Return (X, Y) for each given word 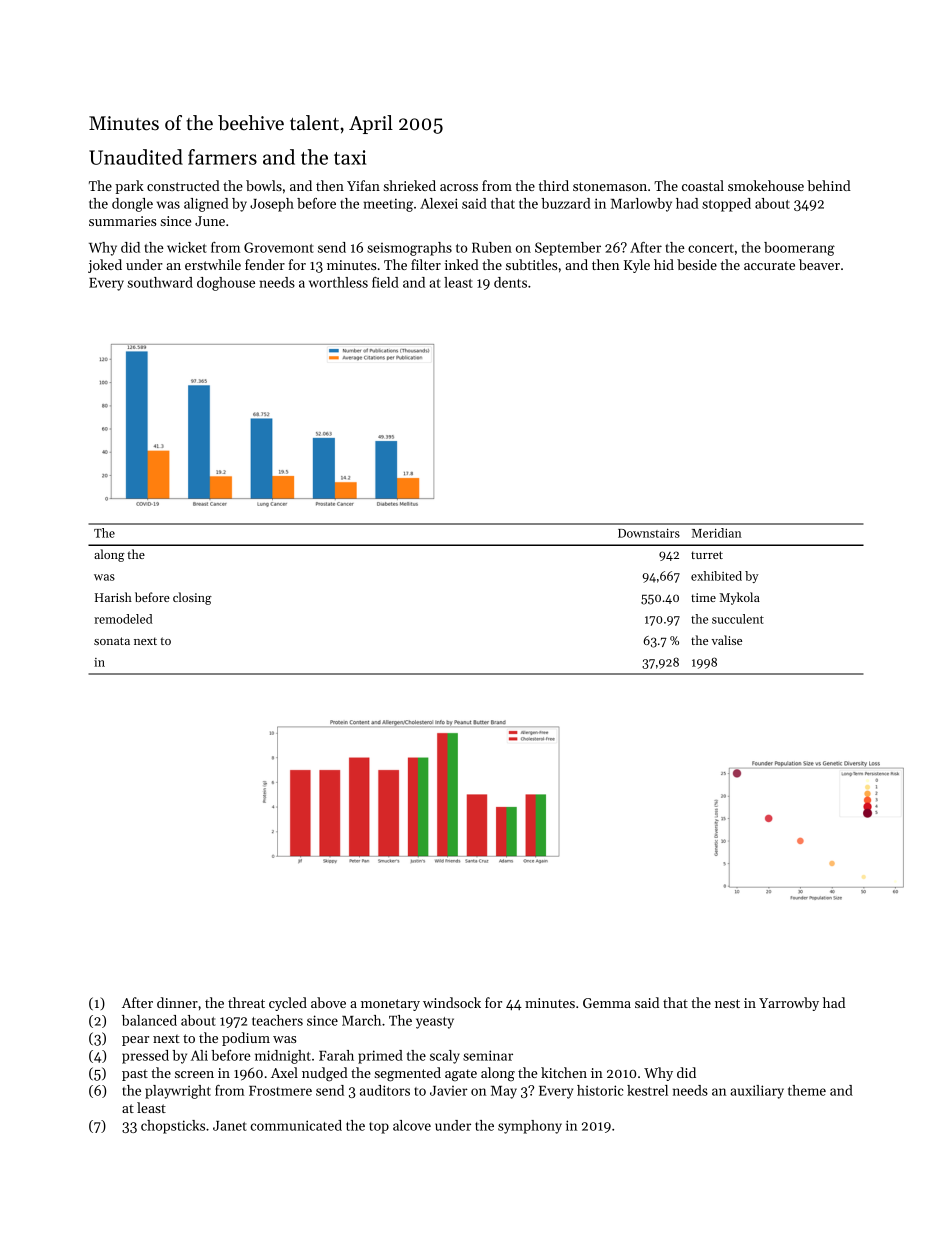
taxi (350, 157)
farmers (222, 157)
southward (160, 282)
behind (829, 185)
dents (510, 282)
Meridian (717, 533)
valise (726, 640)
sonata (112, 641)
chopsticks (173, 1127)
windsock (452, 1002)
